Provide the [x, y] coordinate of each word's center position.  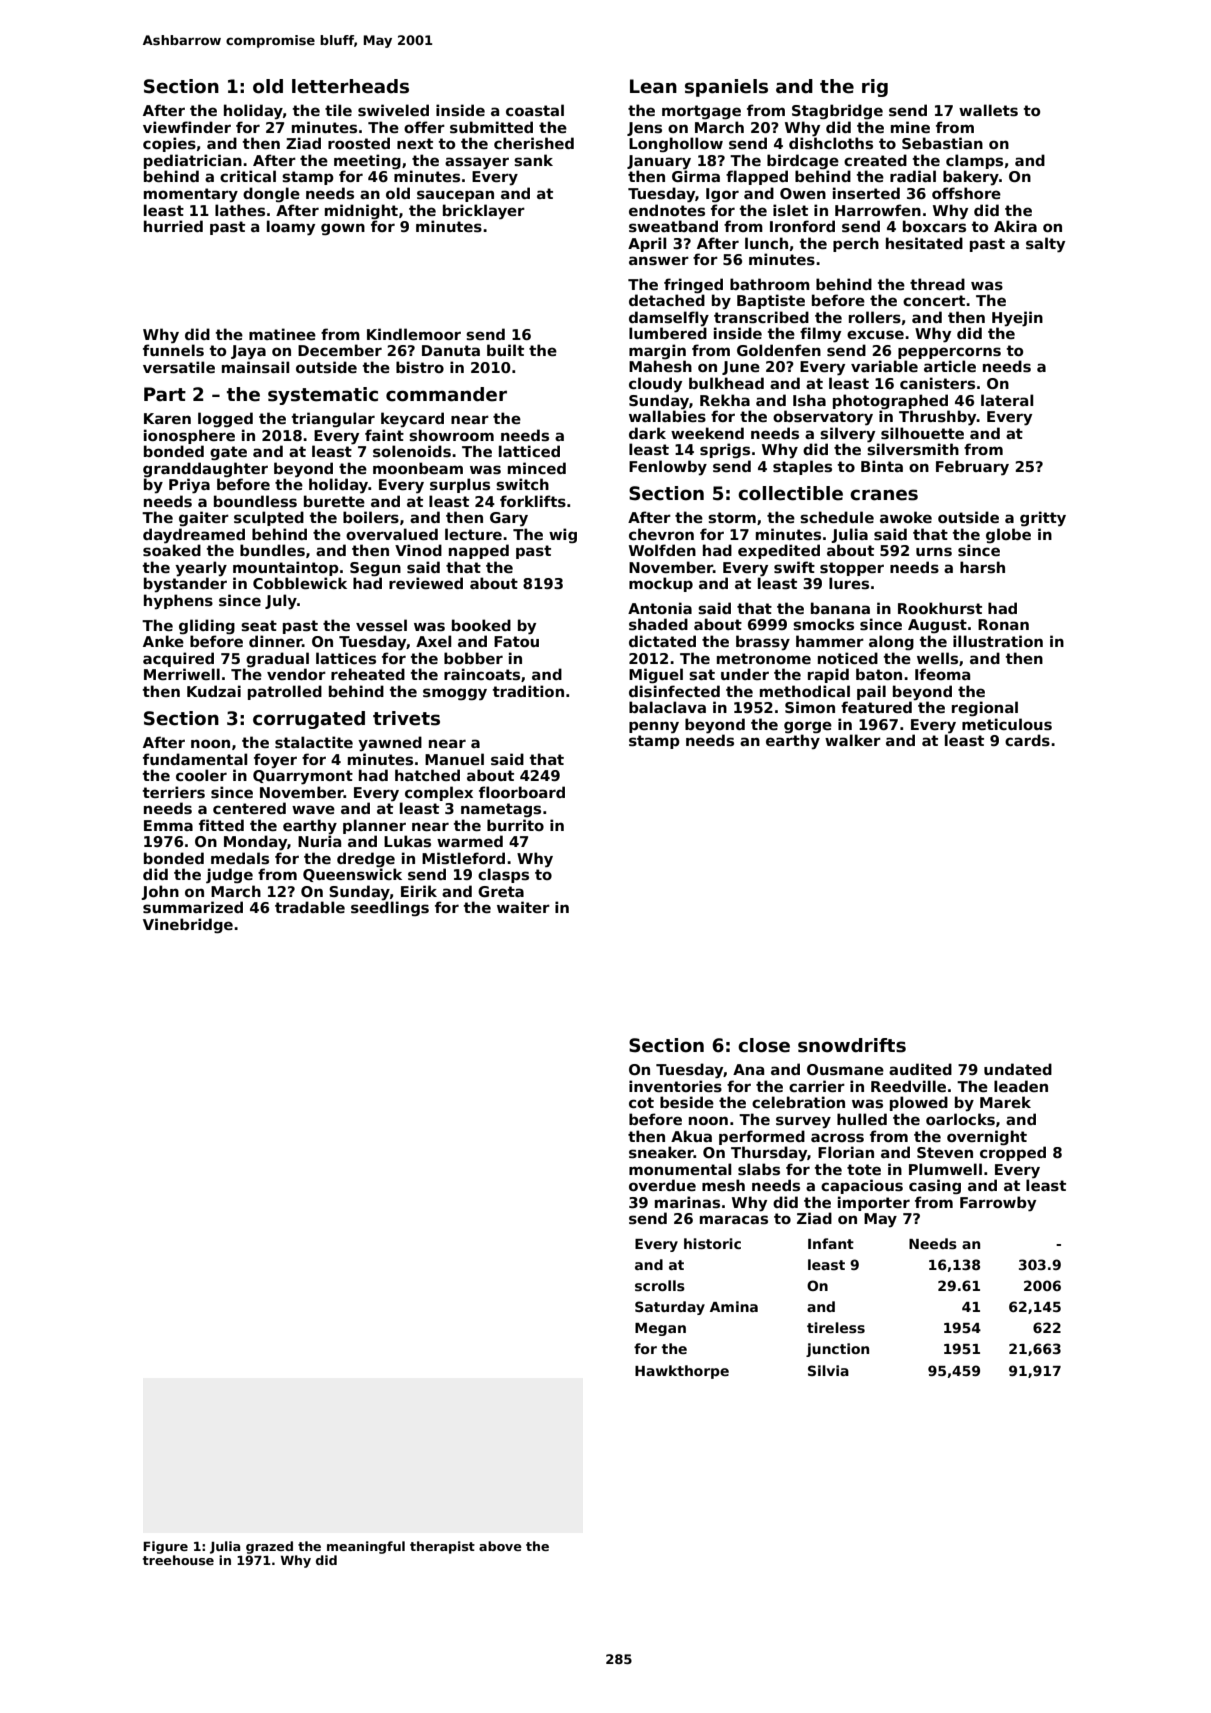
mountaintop [286, 568]
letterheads [350, 86]
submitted [491, 127]
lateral [1007, 400]
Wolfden [662, 550]
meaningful [366, 1547]
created [875, 160]
